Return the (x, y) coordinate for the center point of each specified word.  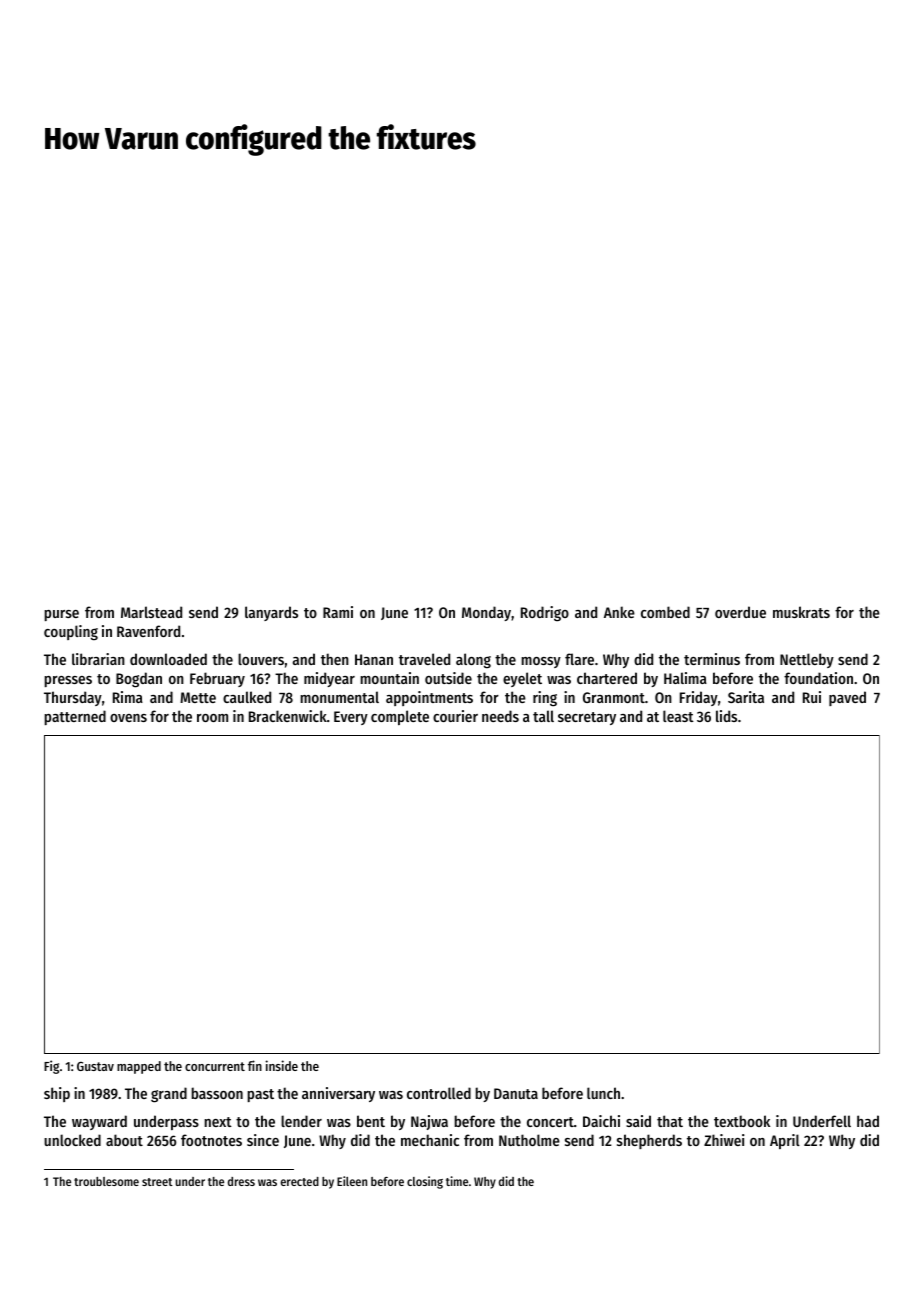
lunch (603, 1093)
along (473, 661)
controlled (439, 1093)
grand (169, 1095)
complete (400, 717)
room (212, 718)
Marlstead (151, 612)
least (678, 716)
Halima (685, 678)
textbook (742, 1121)
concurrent (215, 1066)
